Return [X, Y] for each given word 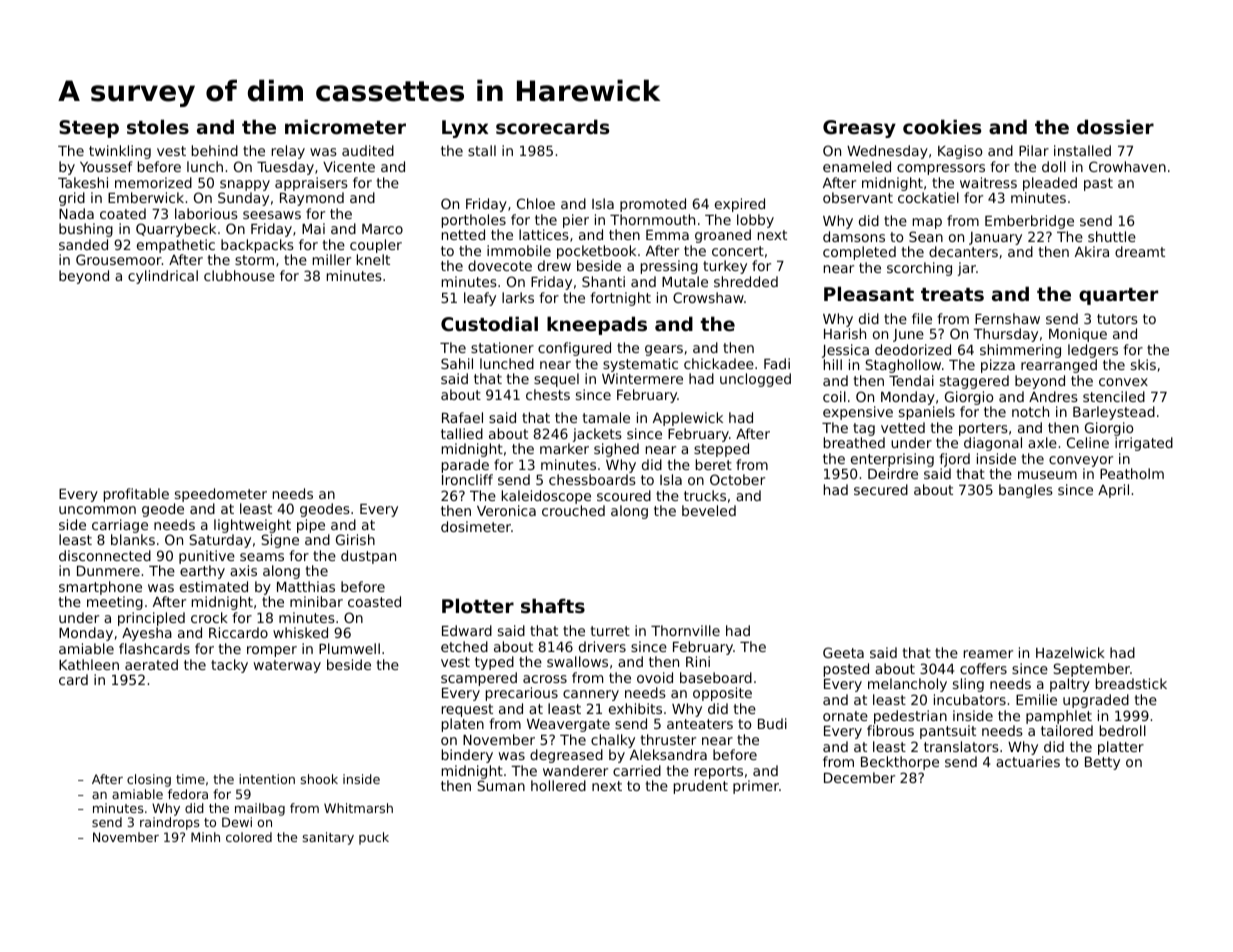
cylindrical [163, 277]
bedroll [1123, 730]
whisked [300, 632]
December [859, 777]
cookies [942, 127]
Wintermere [642, 378]
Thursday [1005, 335]
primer [756, 787]
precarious [522, 694]
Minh [205, 837]
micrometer [345, 126]
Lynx [465, 129]
